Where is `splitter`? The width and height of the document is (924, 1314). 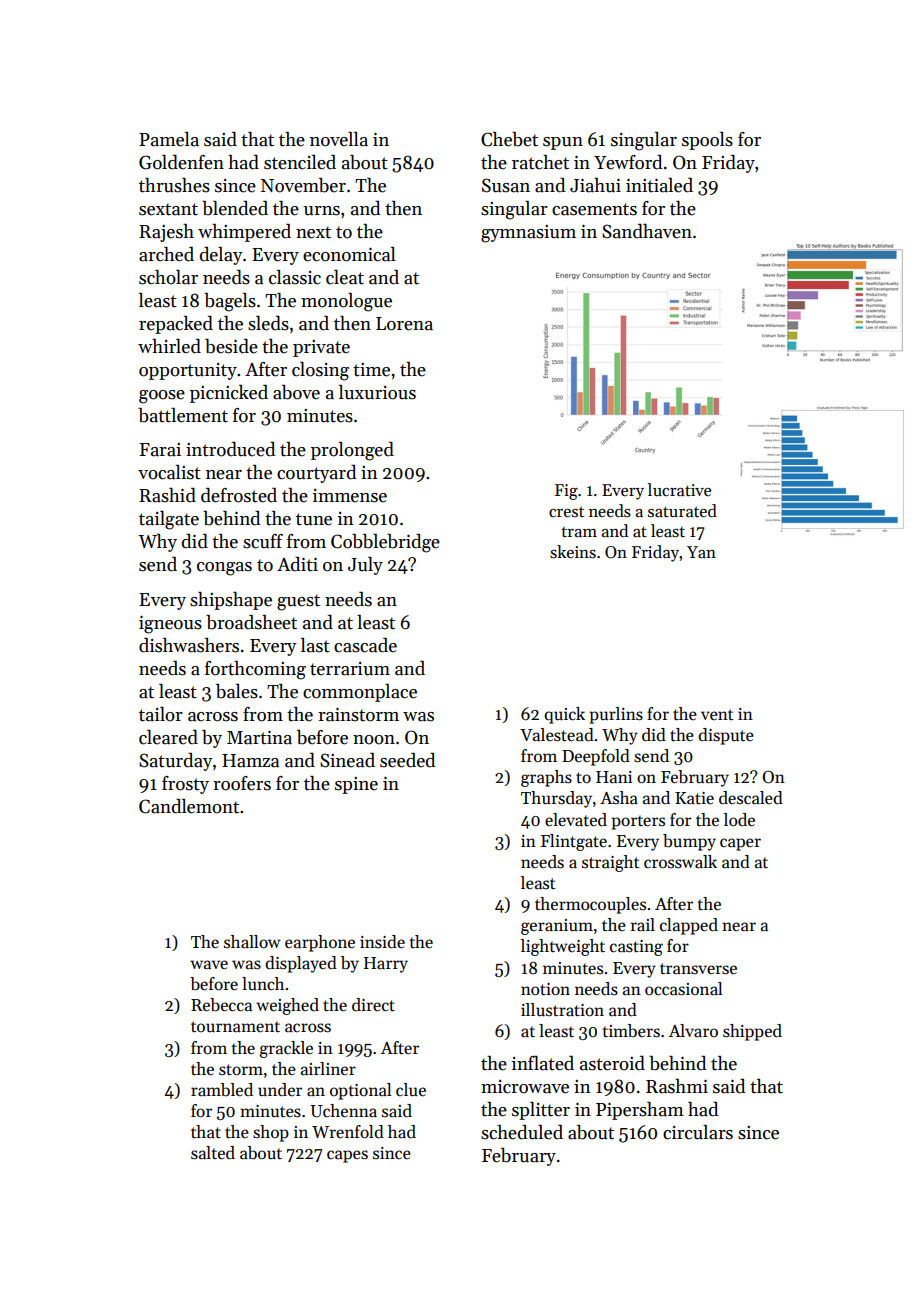 splitter is located at coordinates (541, 1111).
